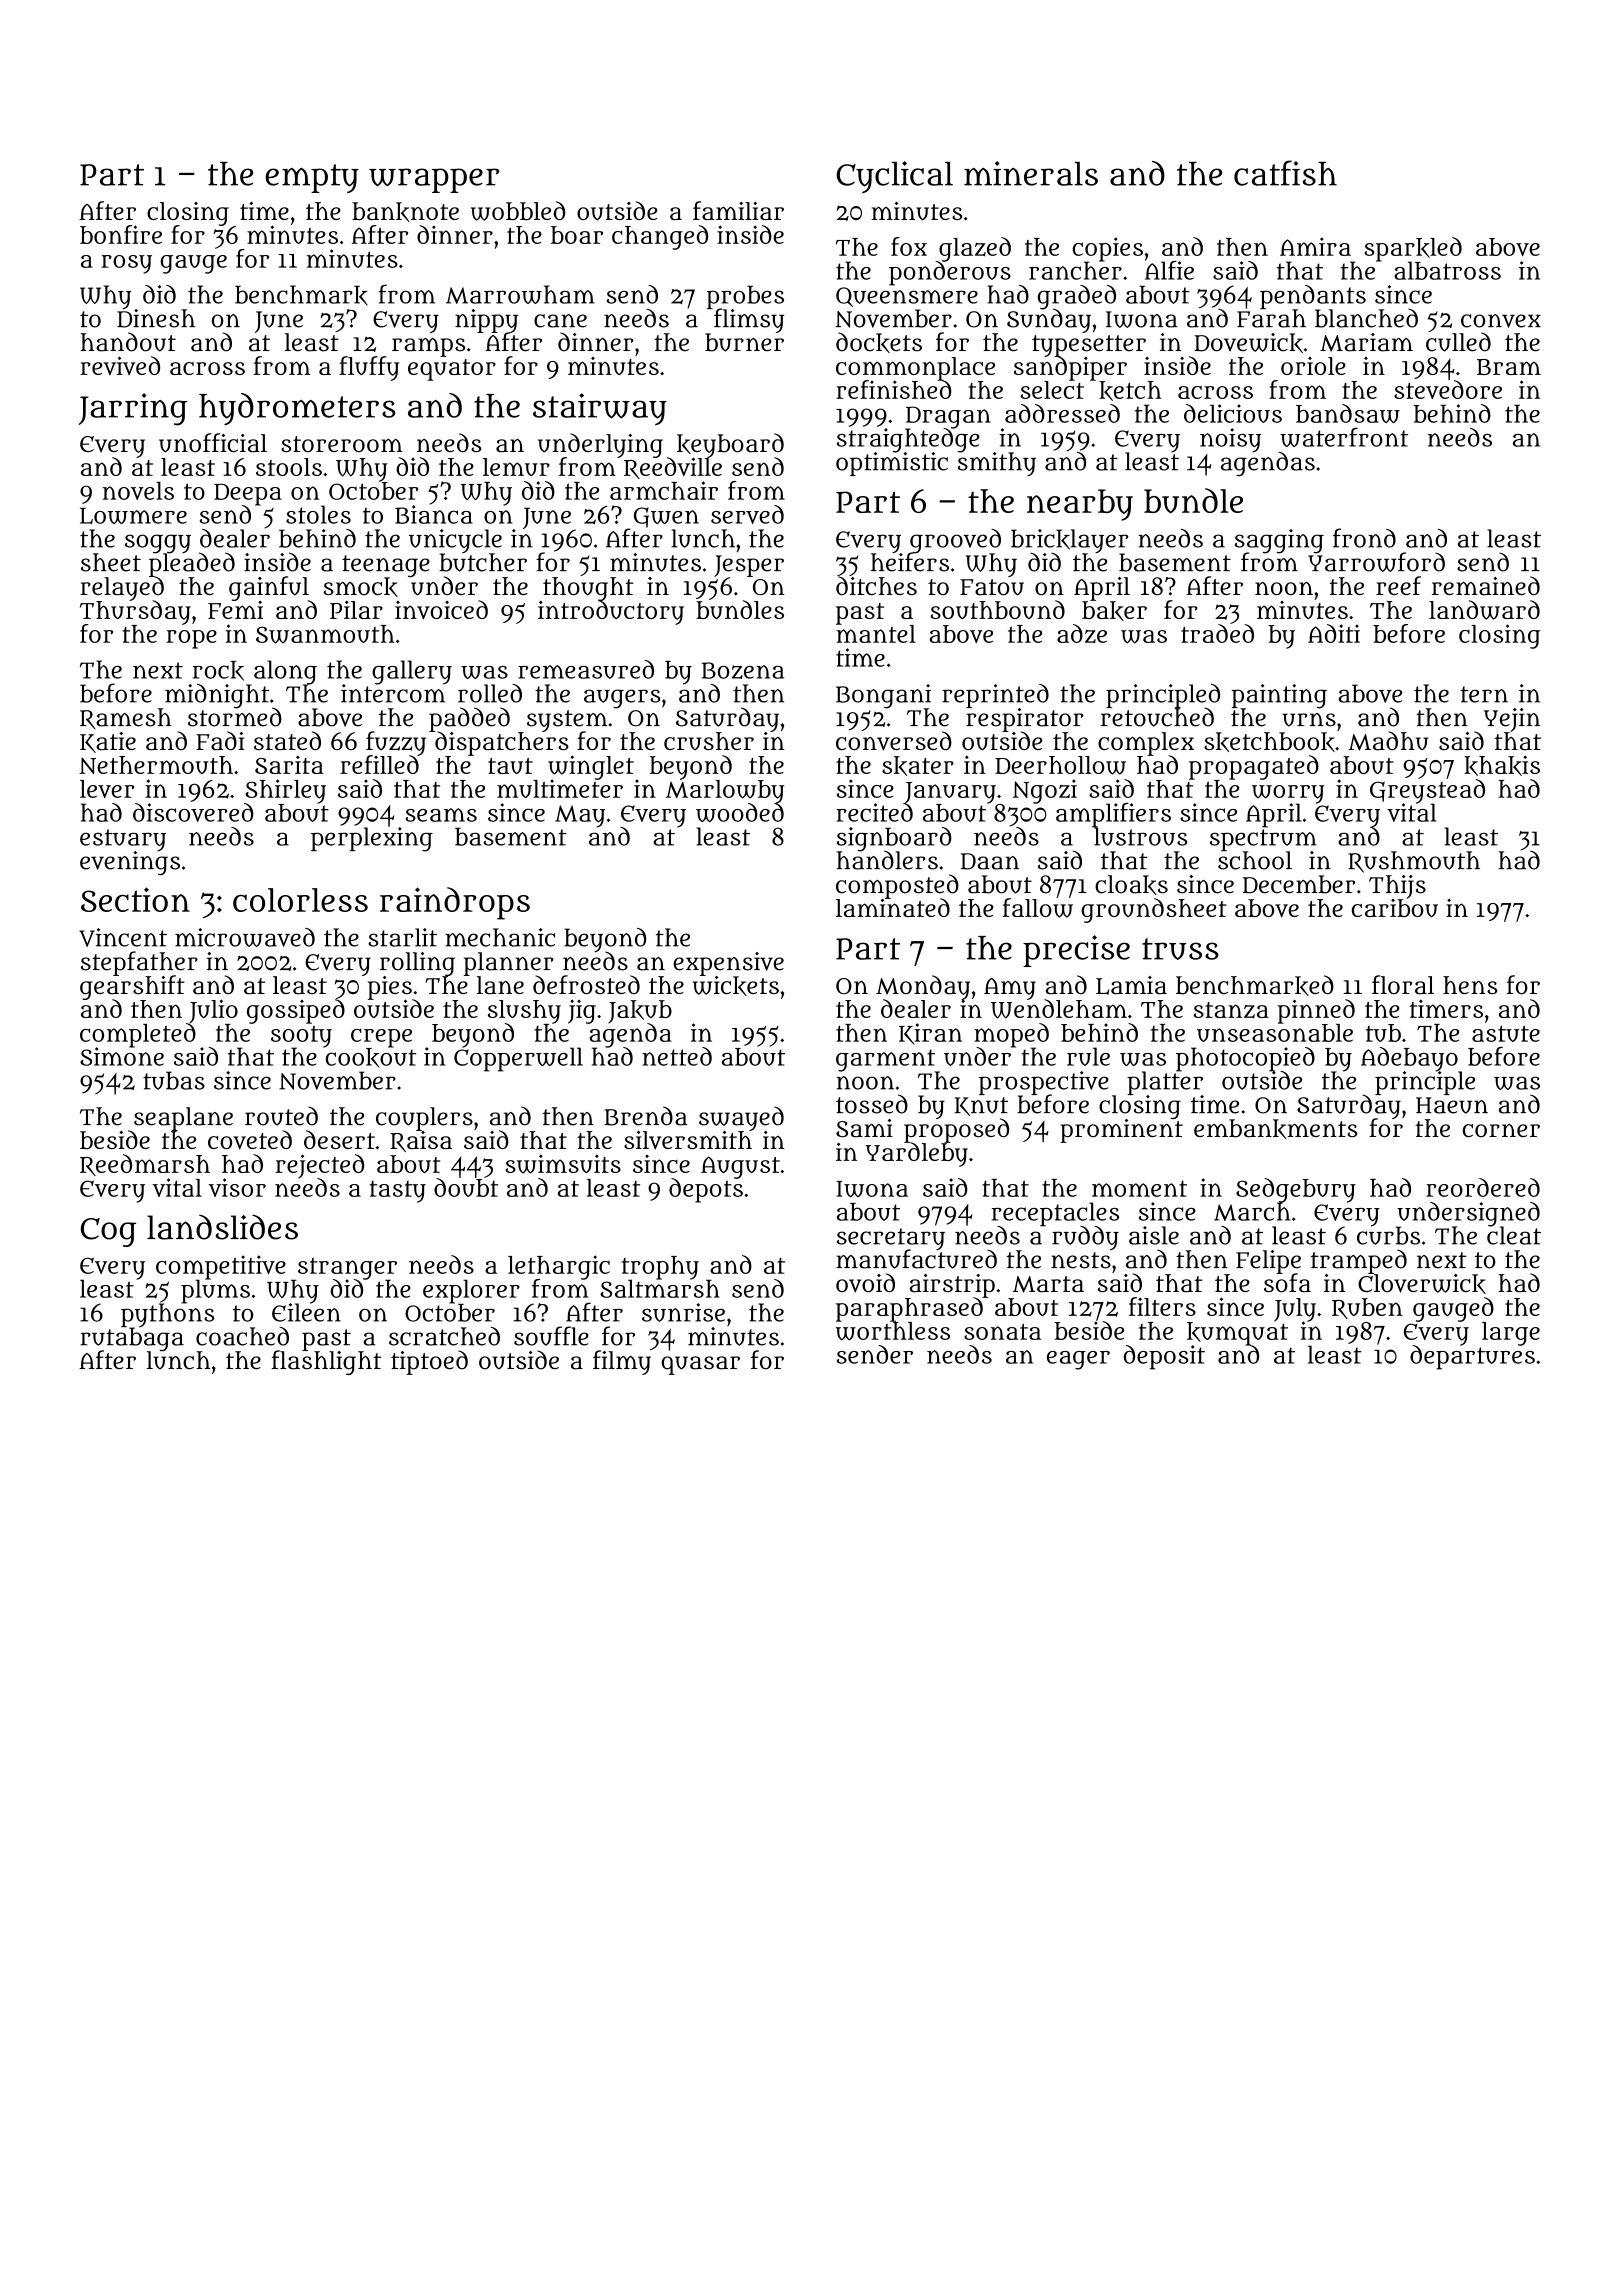  Describe the element at coordinates (611, 613) in the document. I see `introductory` at that location.
